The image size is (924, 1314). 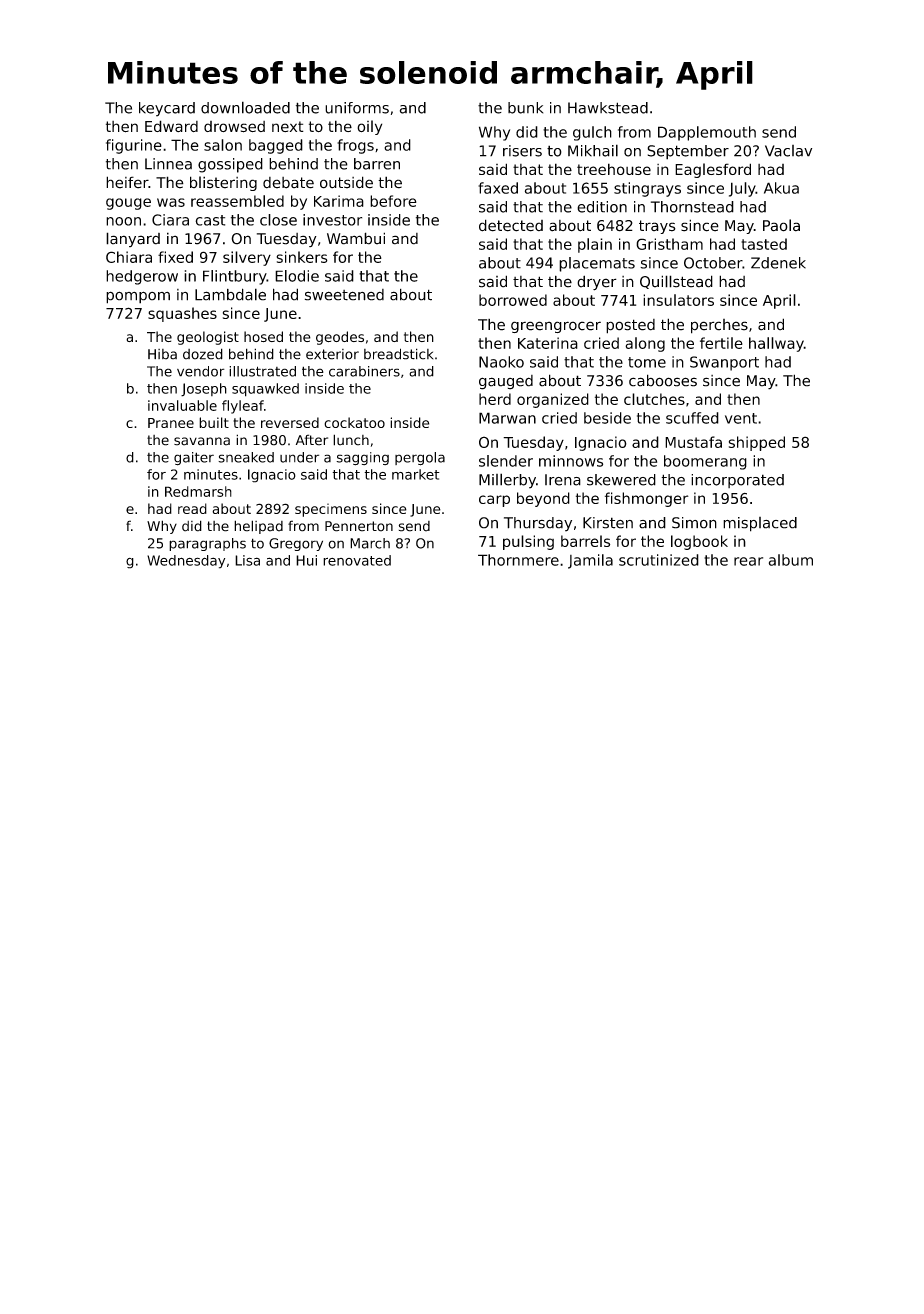 What do you see at coordinates (377, 164) in the image?
I see `barren` at bounding box center [377, 164].
